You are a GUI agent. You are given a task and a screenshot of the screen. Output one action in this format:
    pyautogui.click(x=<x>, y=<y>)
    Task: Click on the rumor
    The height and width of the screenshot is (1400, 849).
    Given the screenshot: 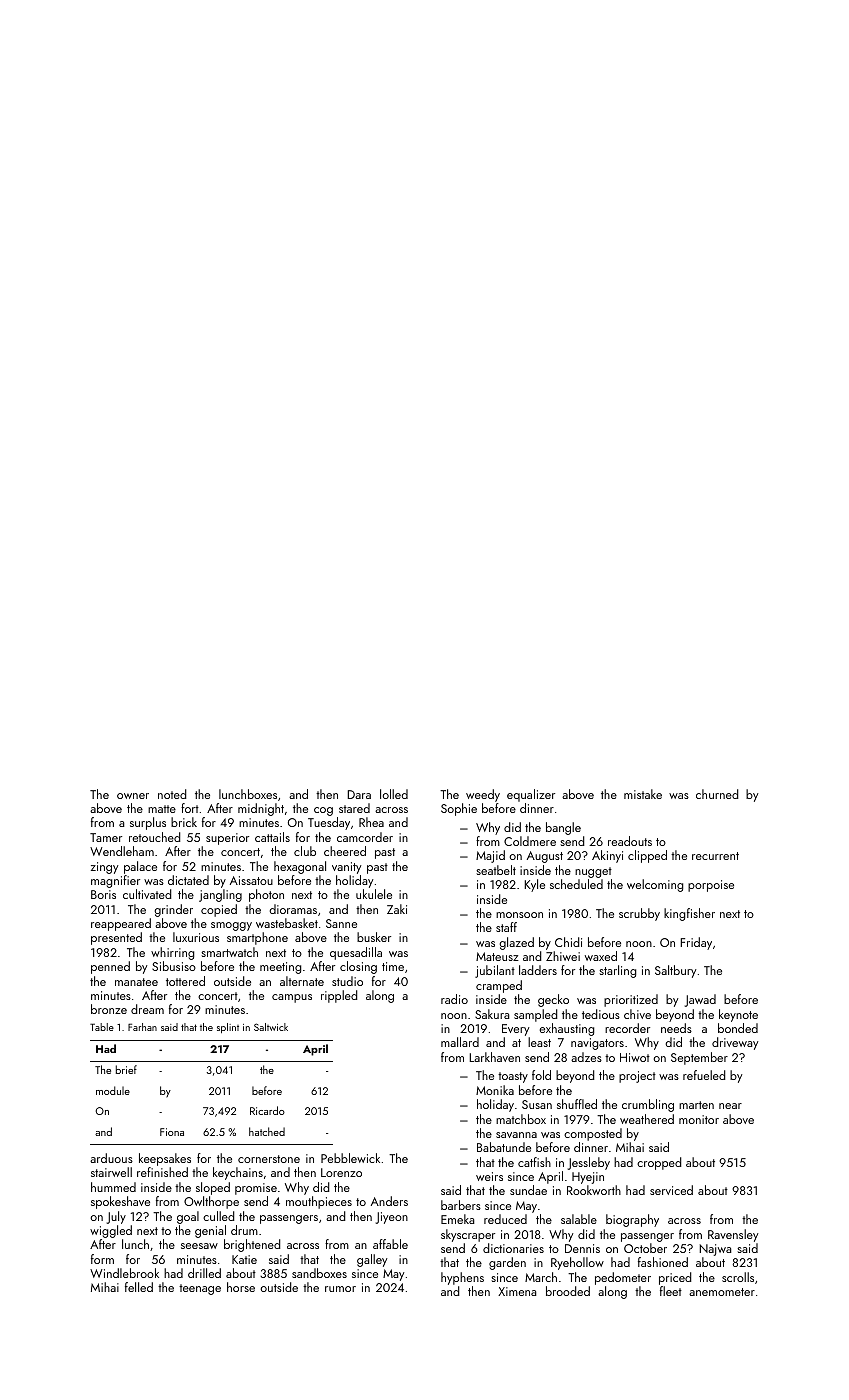 What is the action you would take?
    pyautogui.click(x=340, y=1289)
